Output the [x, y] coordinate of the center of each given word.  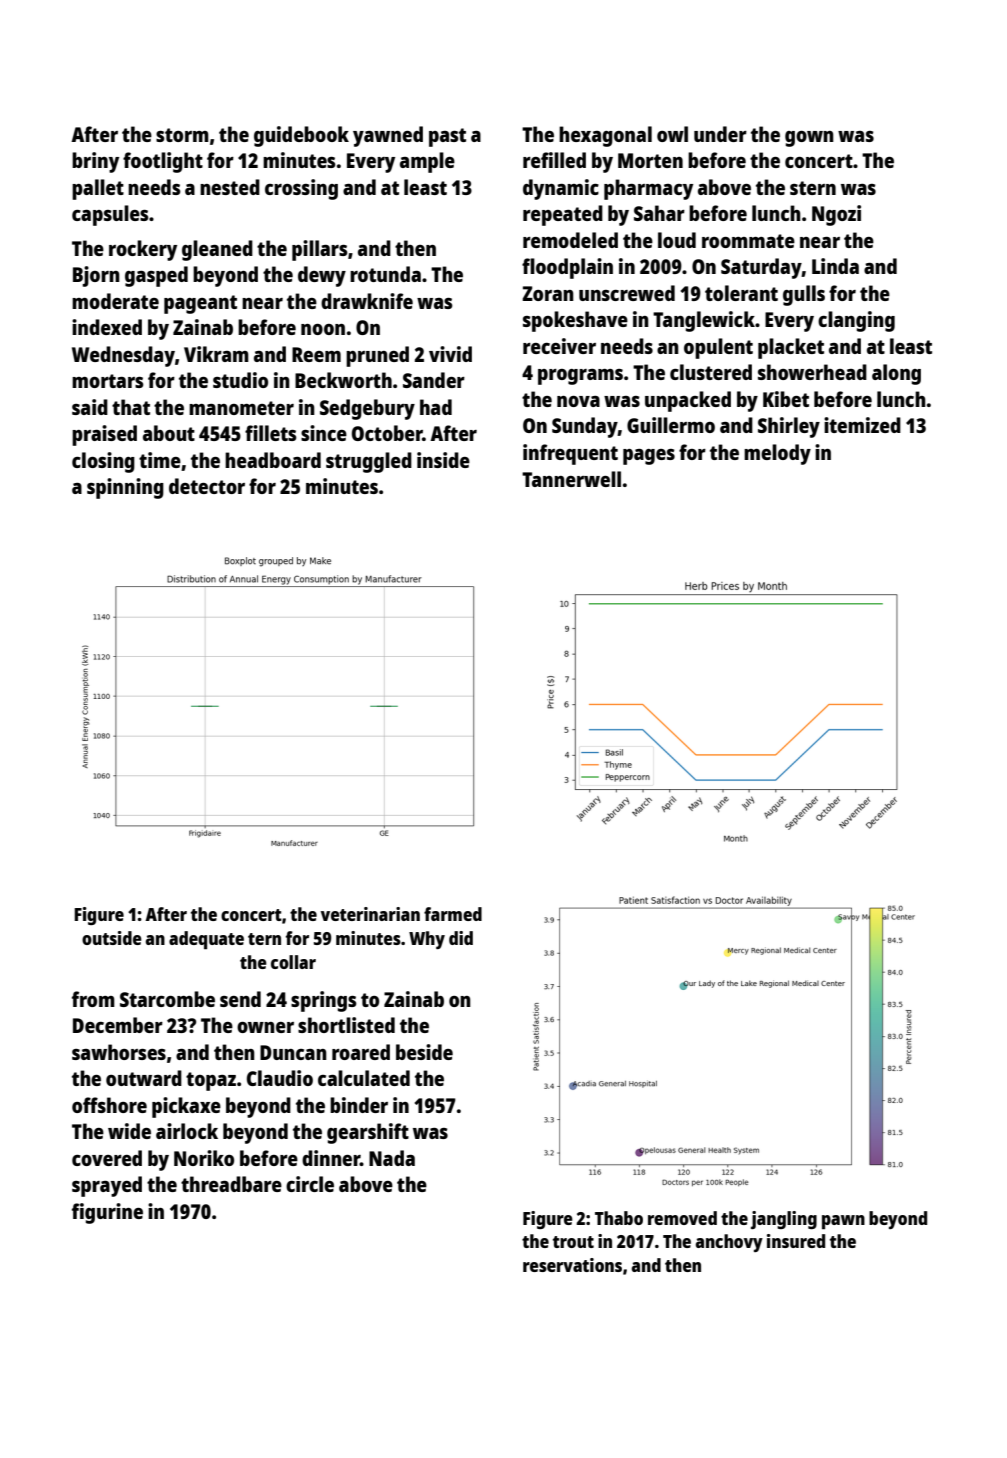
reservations [572, 1265]
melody [777, 454]
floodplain [567, 268]
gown [809, 139]
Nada [392, 1158]
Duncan [293, 1052]
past [447, 137]
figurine [107, 1213]
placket [791, 348]
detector [207, 486]
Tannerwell [571, 479]
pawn [843, 1222]
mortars [108, 381]
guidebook [301, 136]
